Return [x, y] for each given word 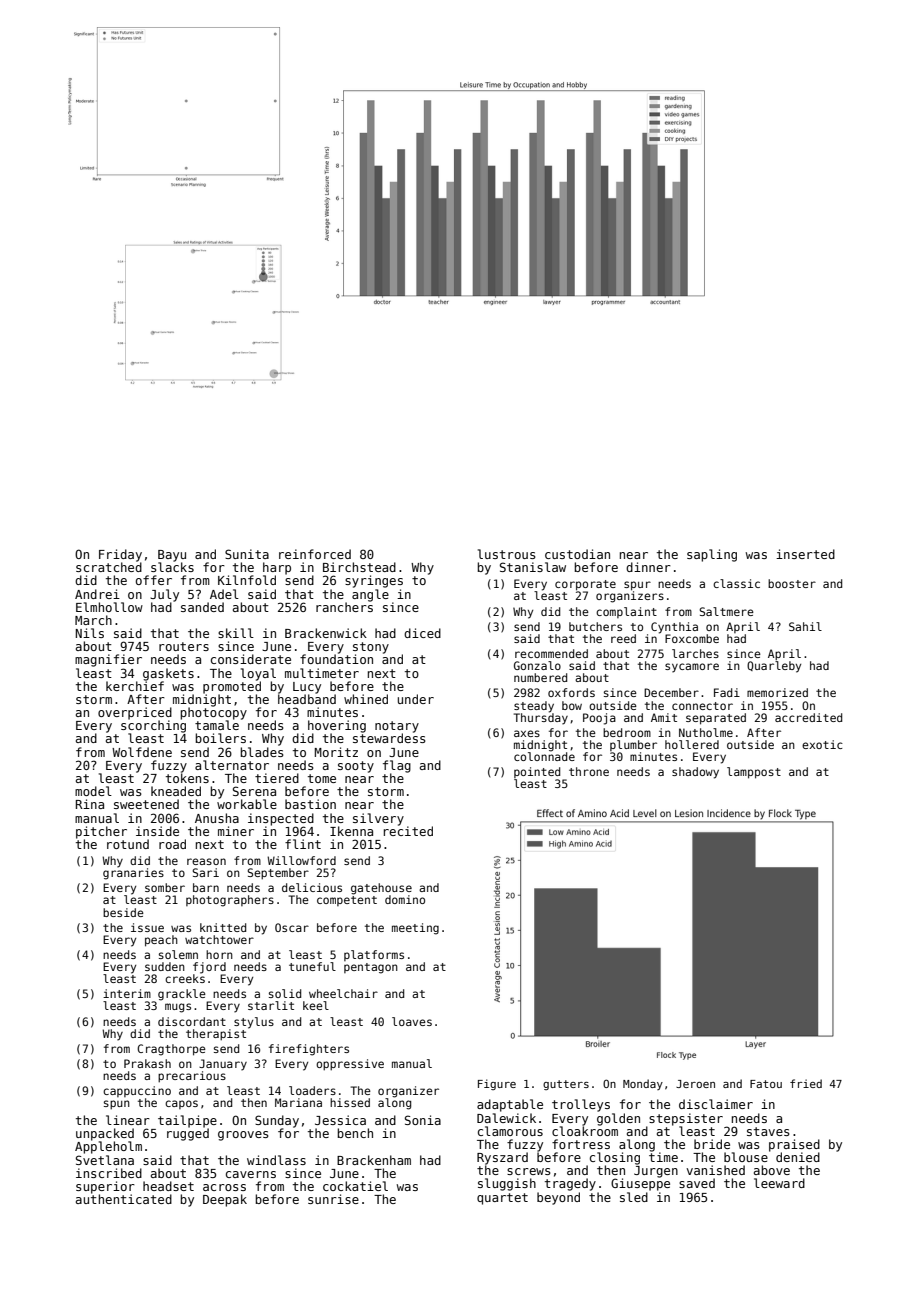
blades [262, 752]
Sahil [805, 626]
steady [534, 706]
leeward [779, 1183]
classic [736, 583]
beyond [558, 1198]
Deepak [225, 1200]
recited [408, 831]
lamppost [754, 773]
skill [236, 633]
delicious [312, 887]
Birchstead [359, 567]
